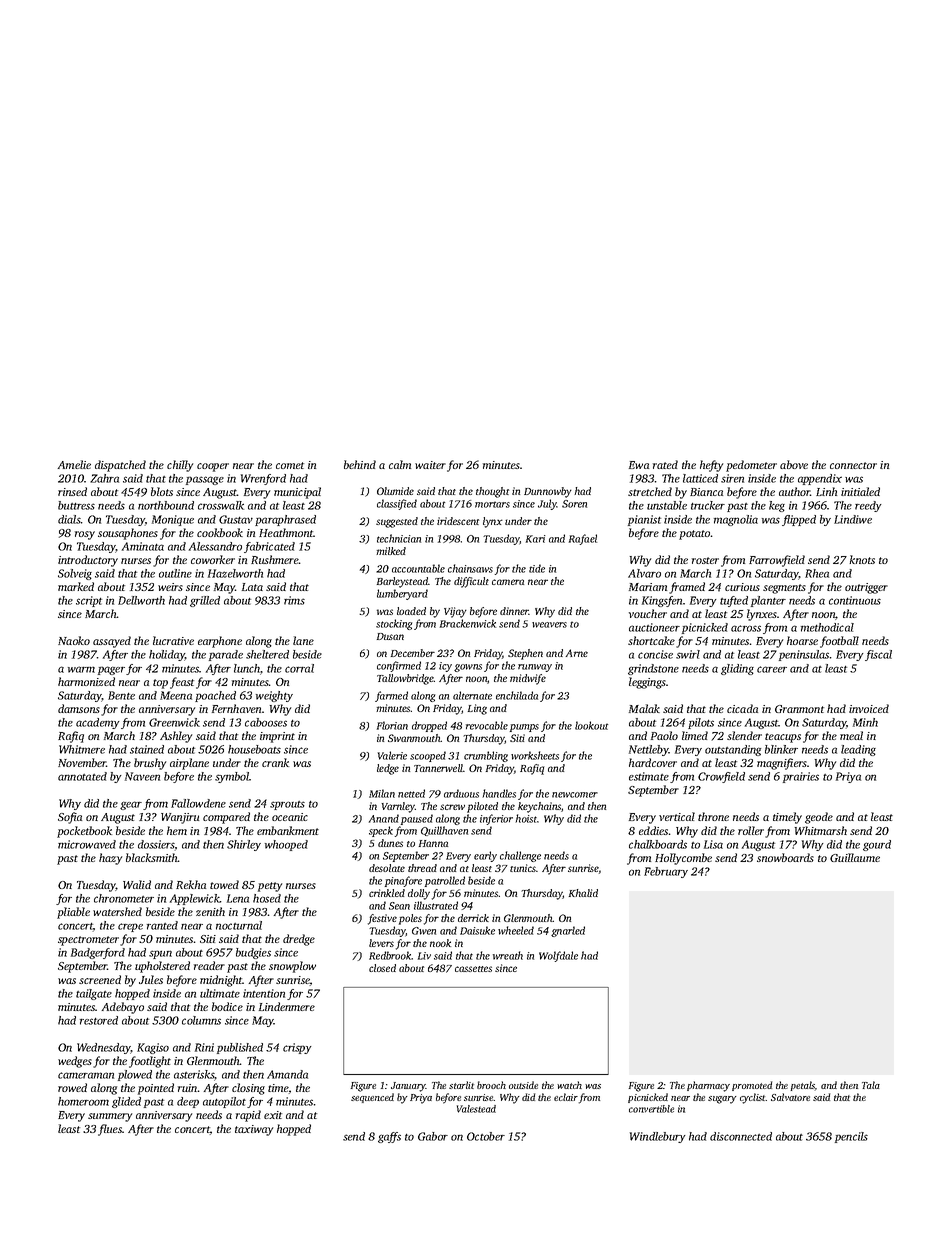  I want to click on hefty, so click(711, 466).
